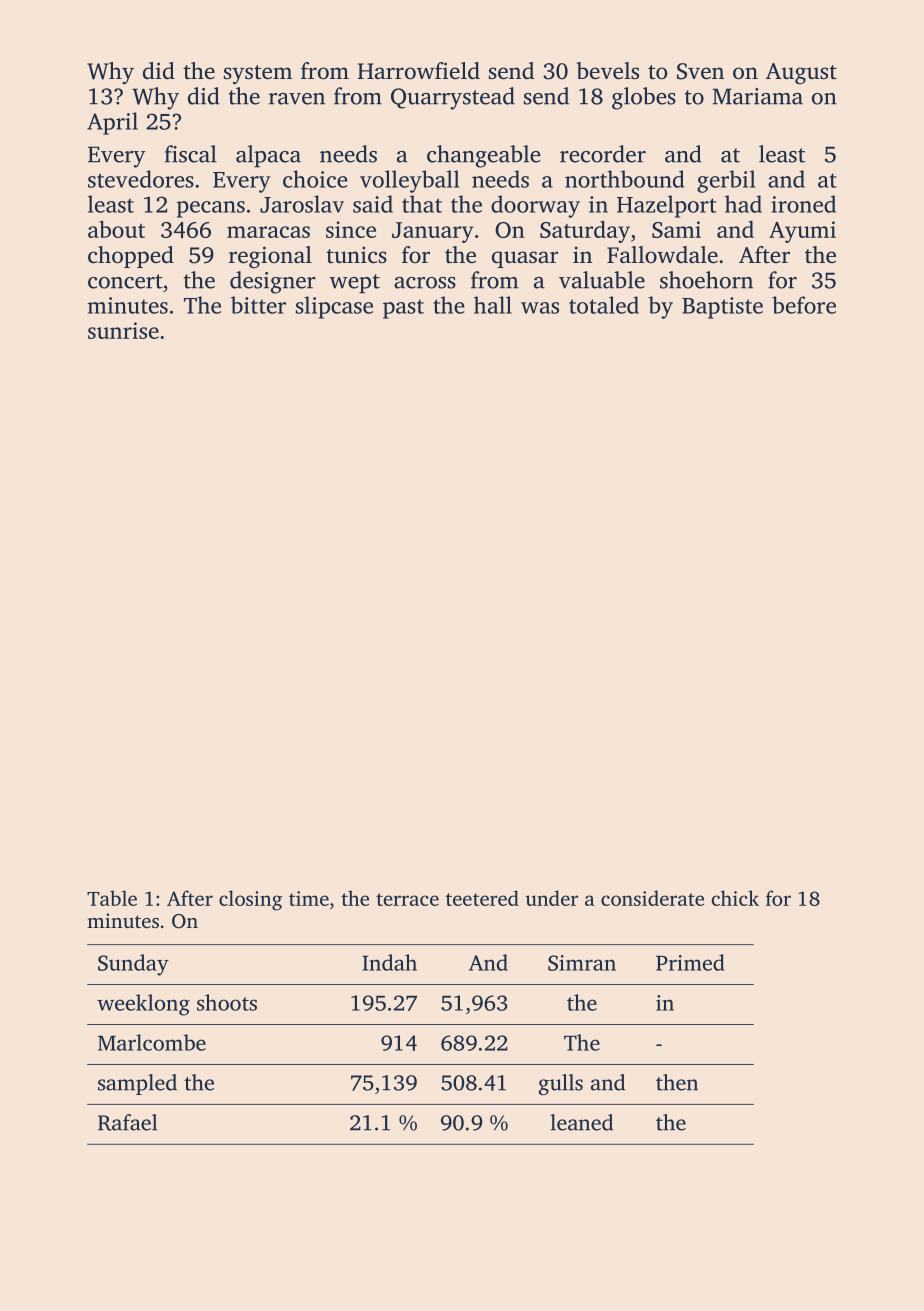 The width and height of the image is (924, 1311). What do you see at coordinates (133, 965) in the image?
I see `Sunday` at bounding box center [133, 965].
